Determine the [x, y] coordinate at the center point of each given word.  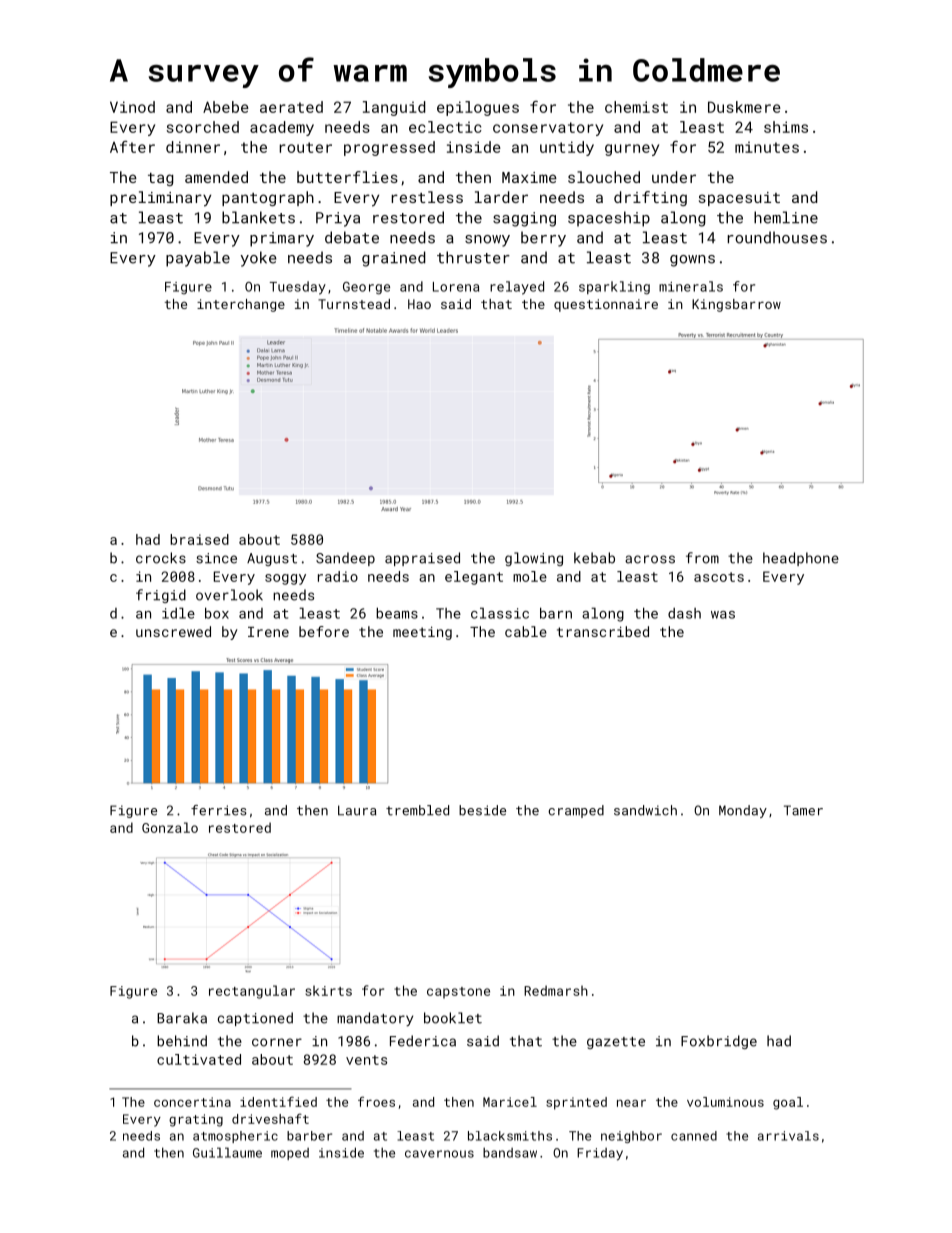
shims [786, 127]
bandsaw [510, 1153]
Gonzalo [170, 827]
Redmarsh [556, 990]
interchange [241, 305]
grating [196, 1120]
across [650, 559]
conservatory [548, 129]
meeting [422, 633]
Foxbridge [719, 1042]
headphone [801, 559]
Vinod [132, 107]
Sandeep [345, 559]
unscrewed [173, 631]
